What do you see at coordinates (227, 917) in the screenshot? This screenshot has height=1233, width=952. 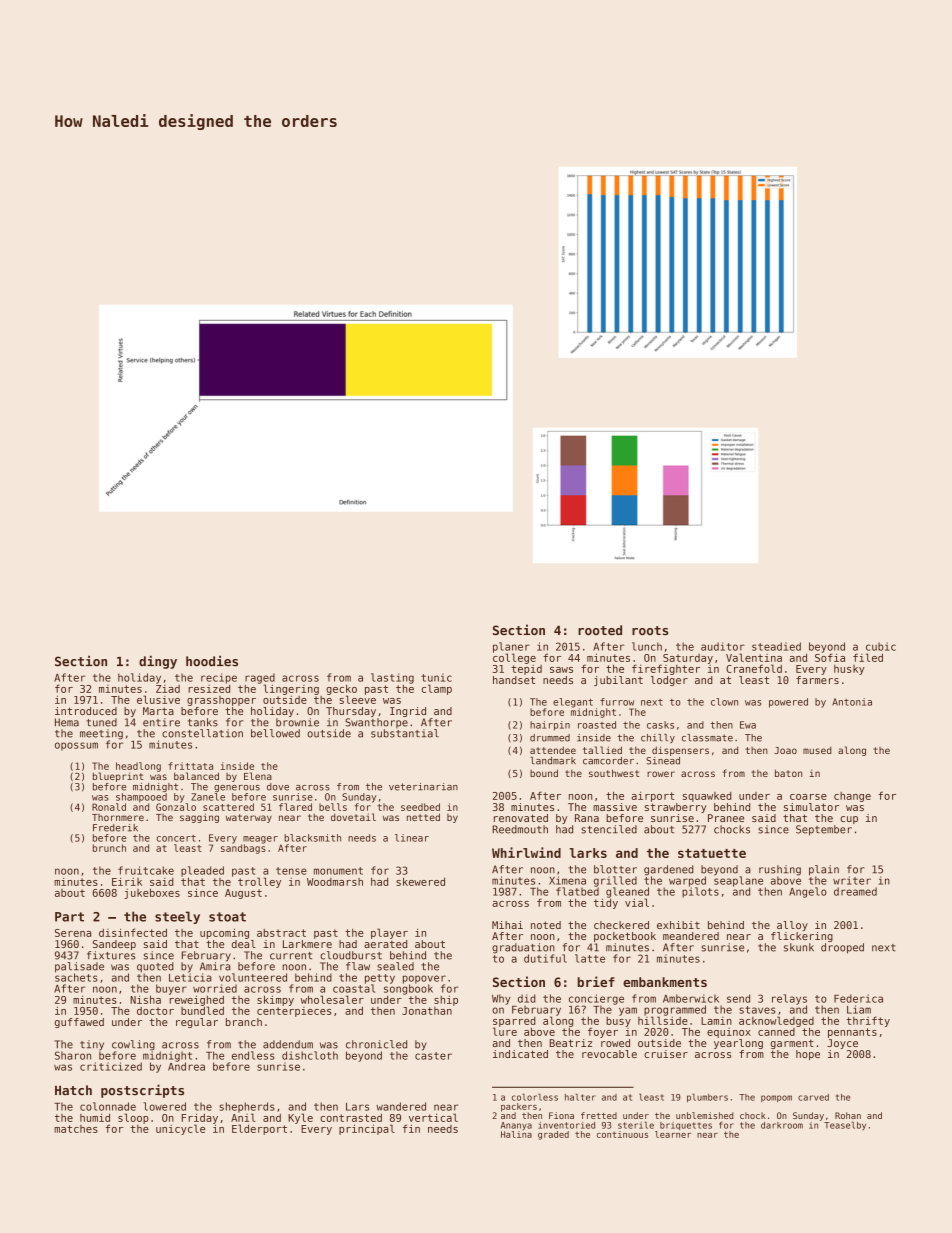 I see `stoat` at bounding box center [227, 917].
